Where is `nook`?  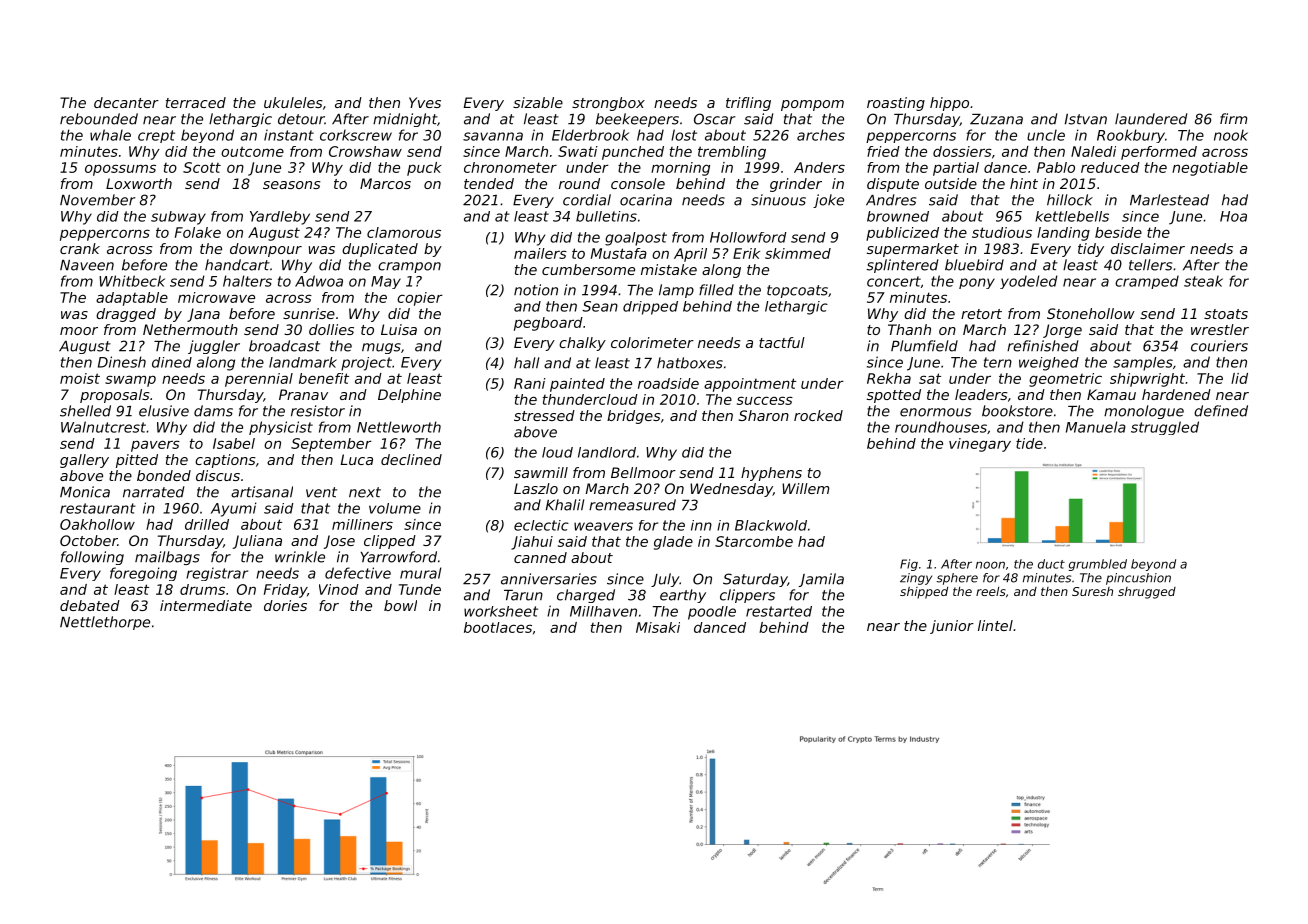 nook is located at coordinates (1231, 135).
